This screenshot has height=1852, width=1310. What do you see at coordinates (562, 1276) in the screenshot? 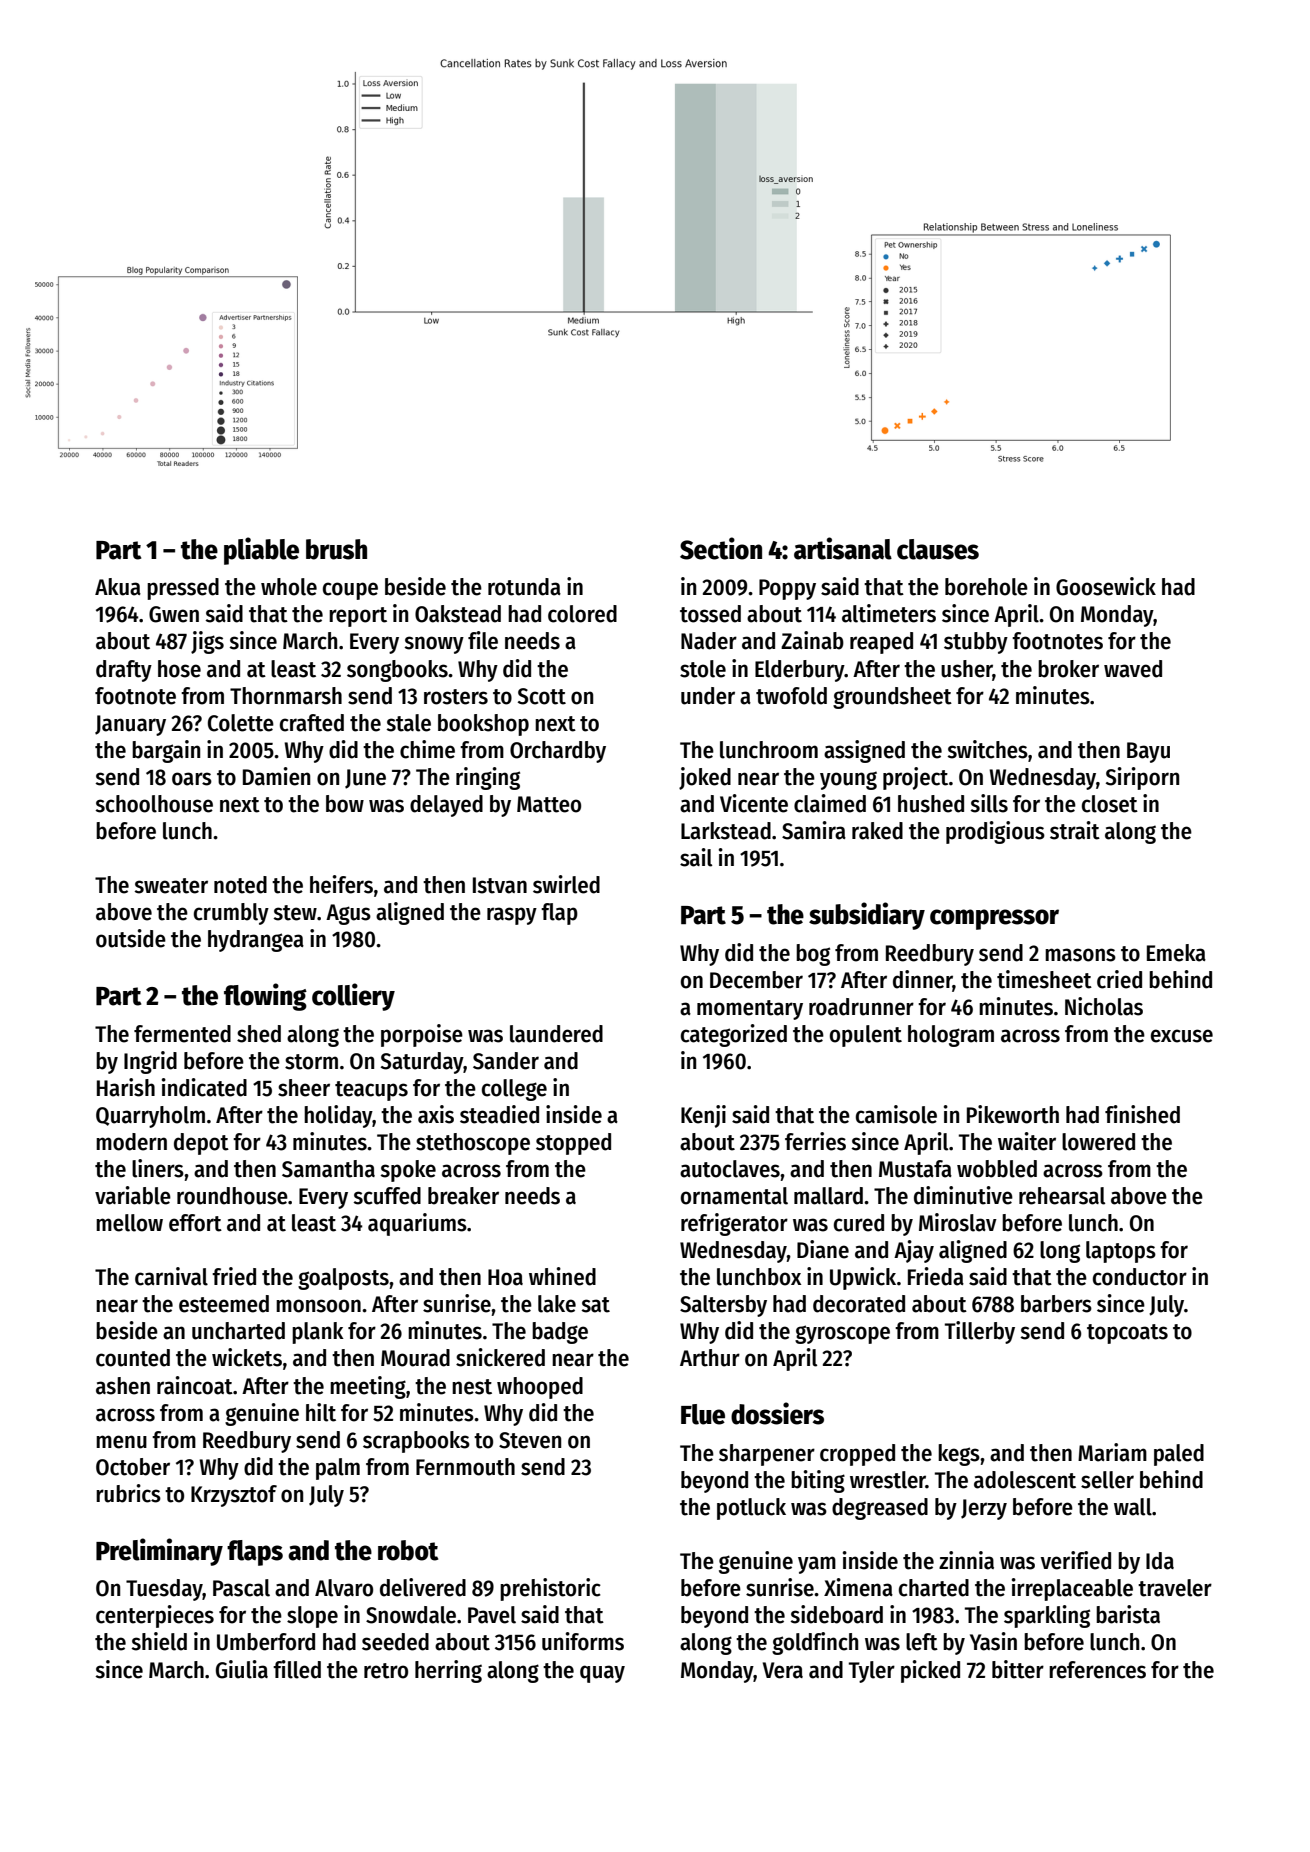
I see `whined` at bounding box center [562, 1276].
